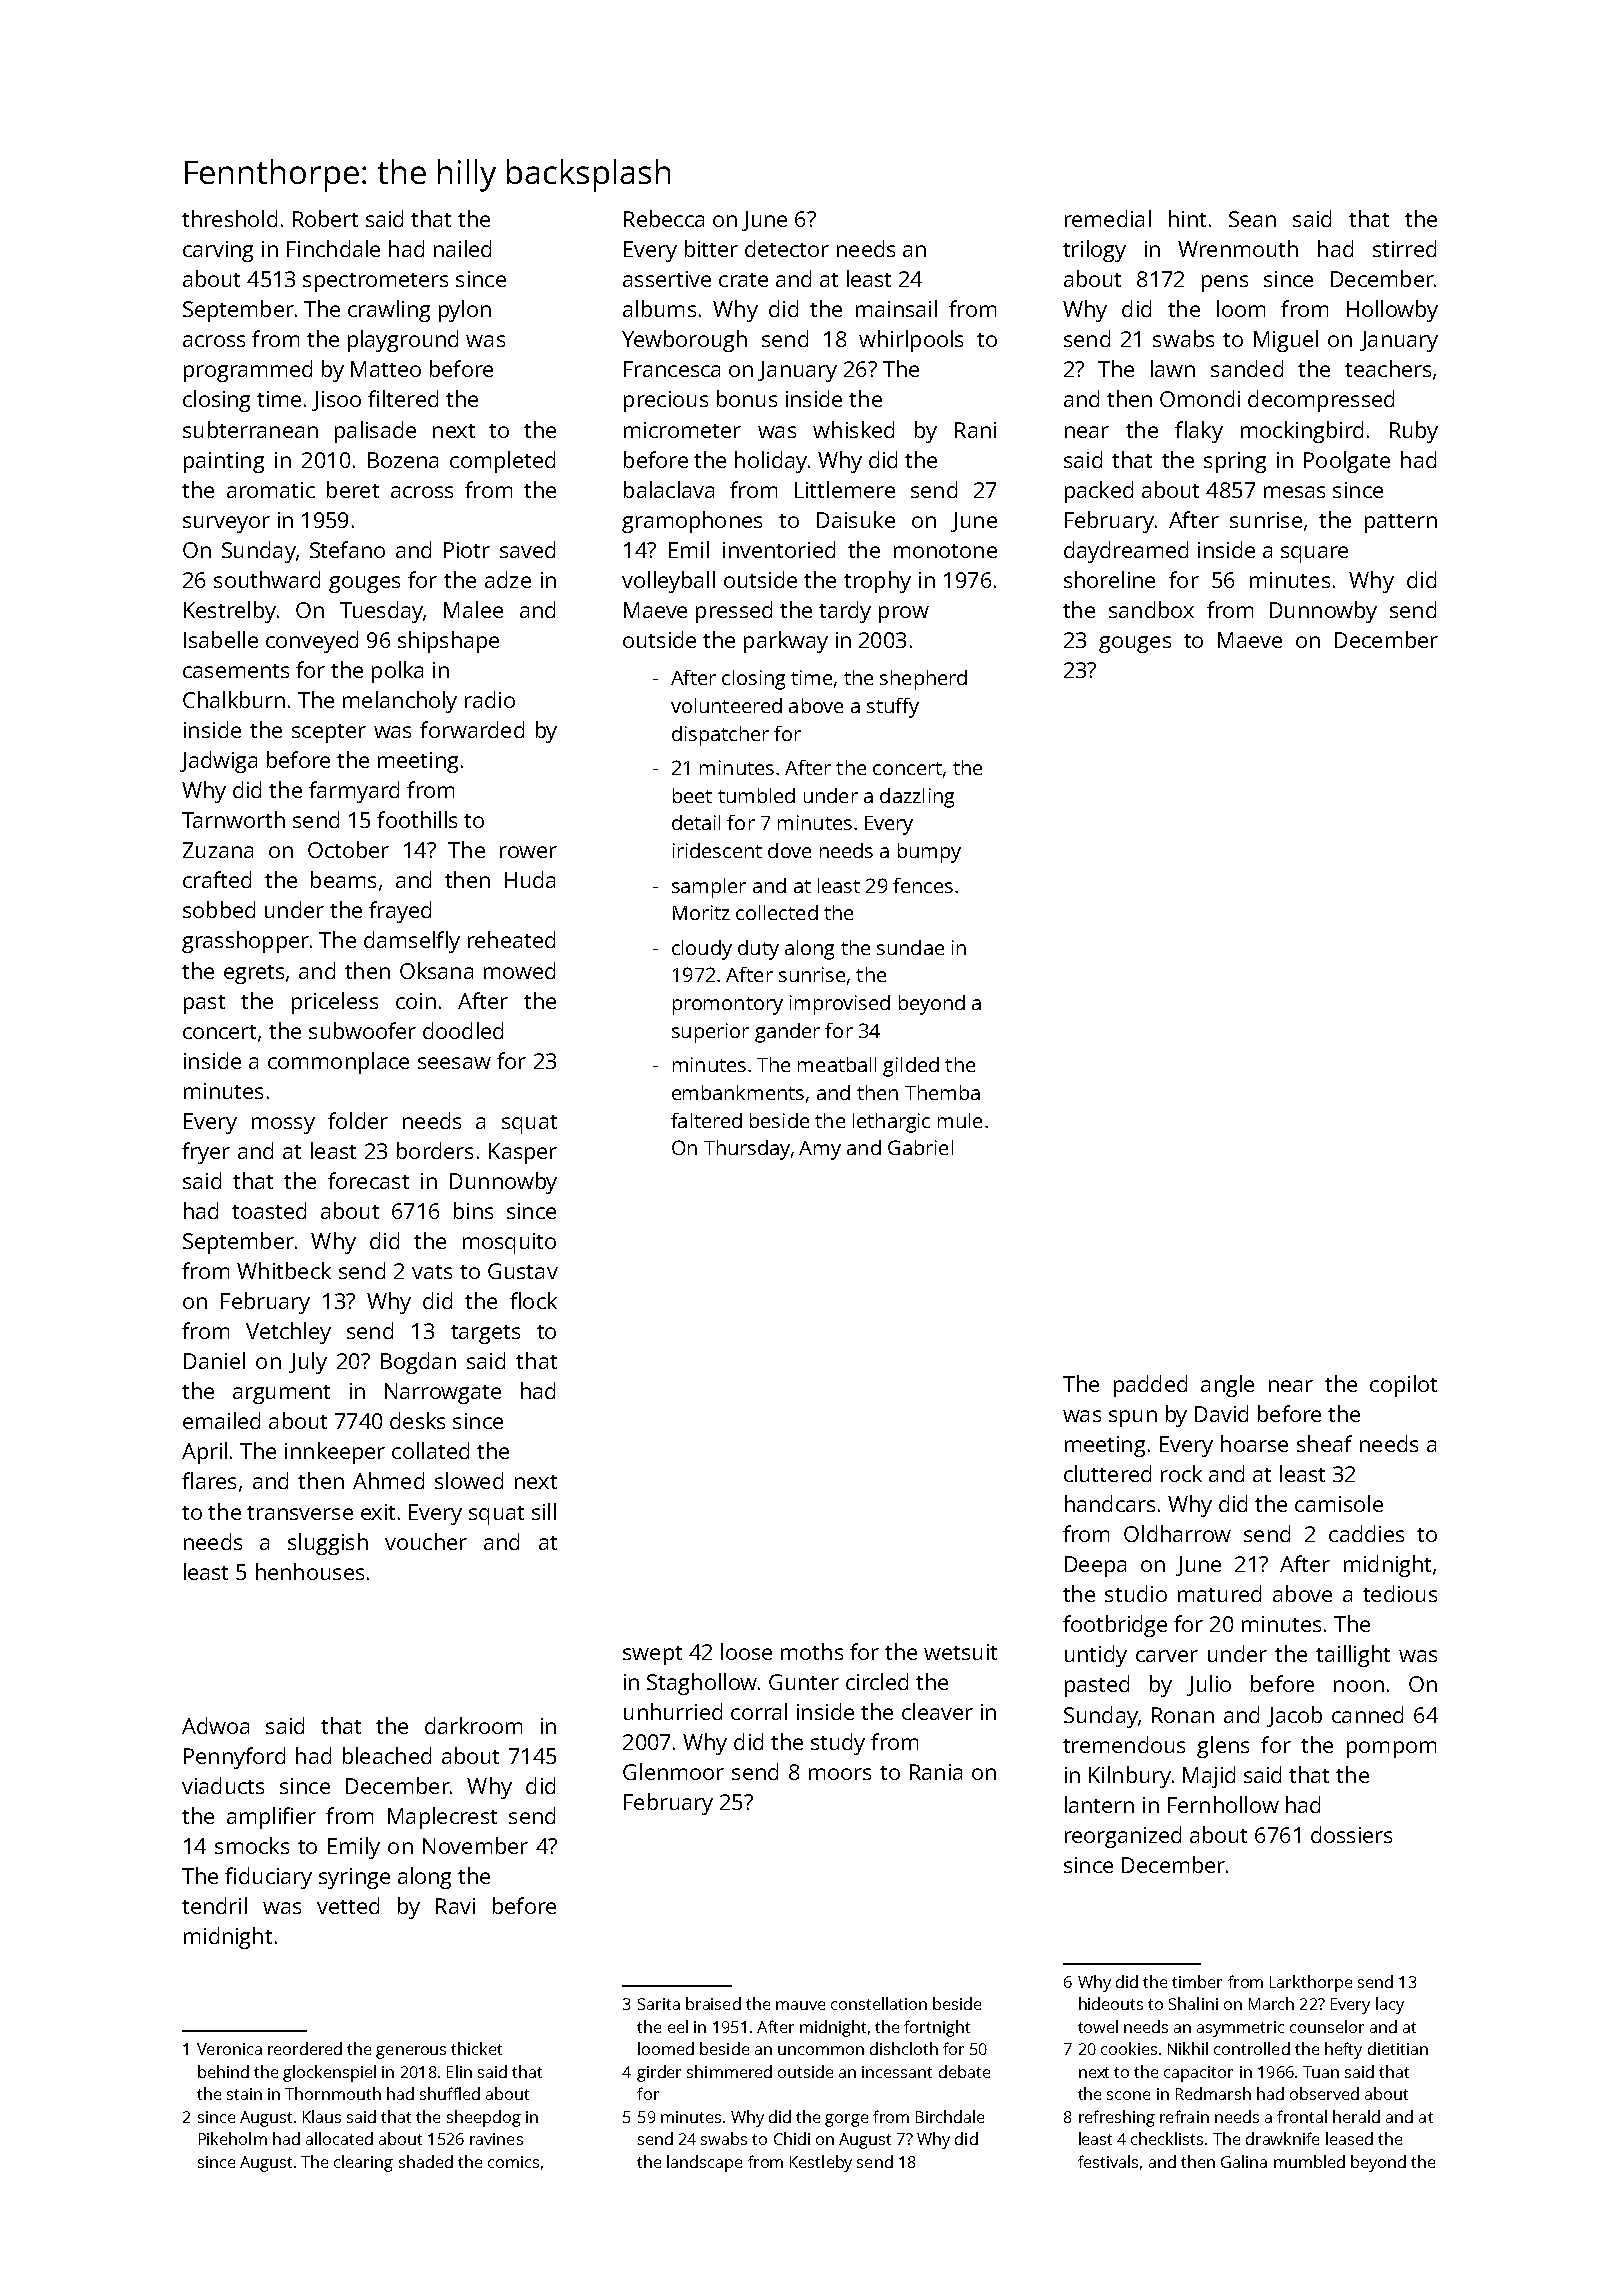 This document has height=2292, width=1620. Describe the element at coordinates (664, 218) in the document. I see `Rebecca` at that location.
